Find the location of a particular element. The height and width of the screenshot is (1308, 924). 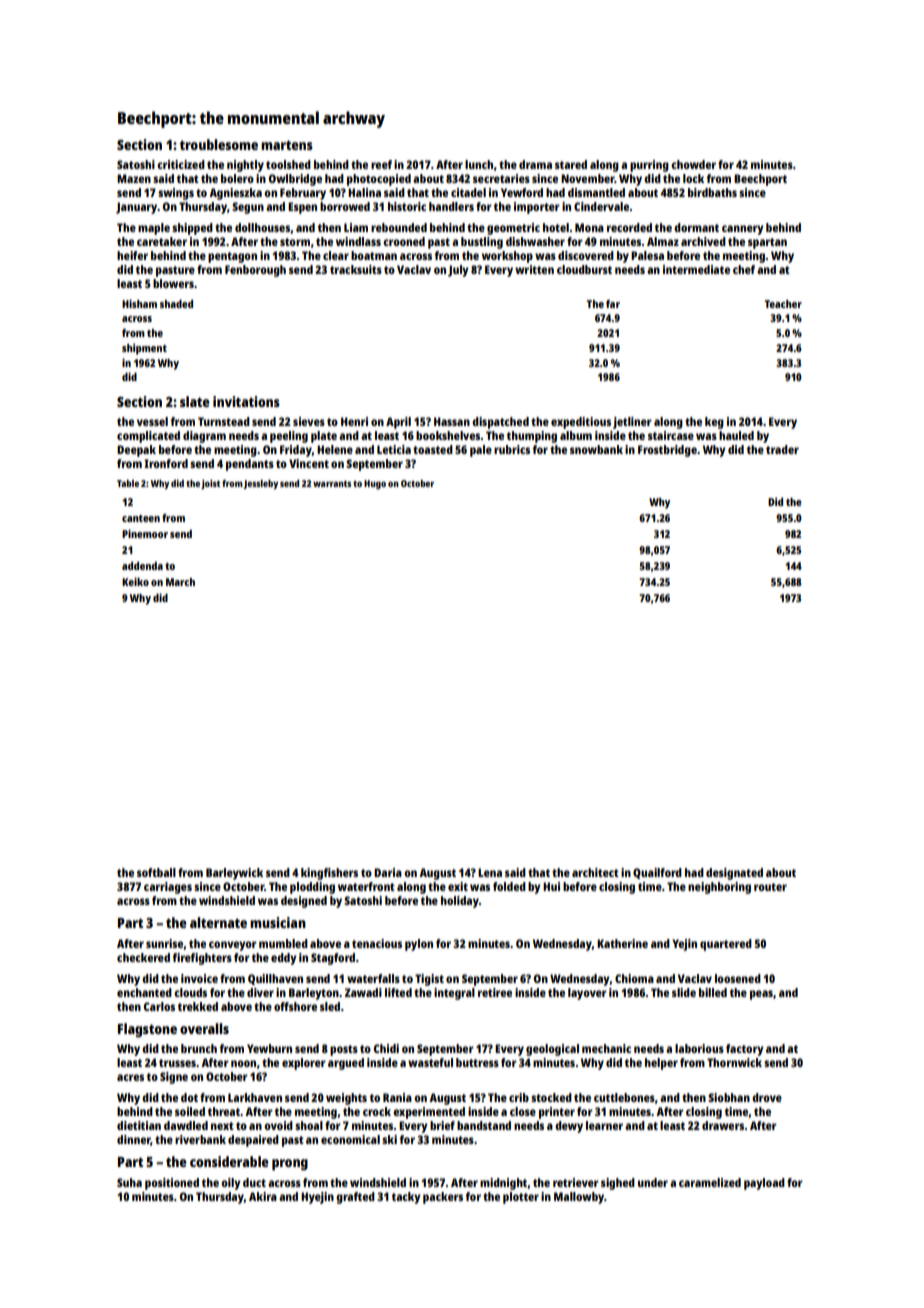

martens is located at coordinates (287, 145).
